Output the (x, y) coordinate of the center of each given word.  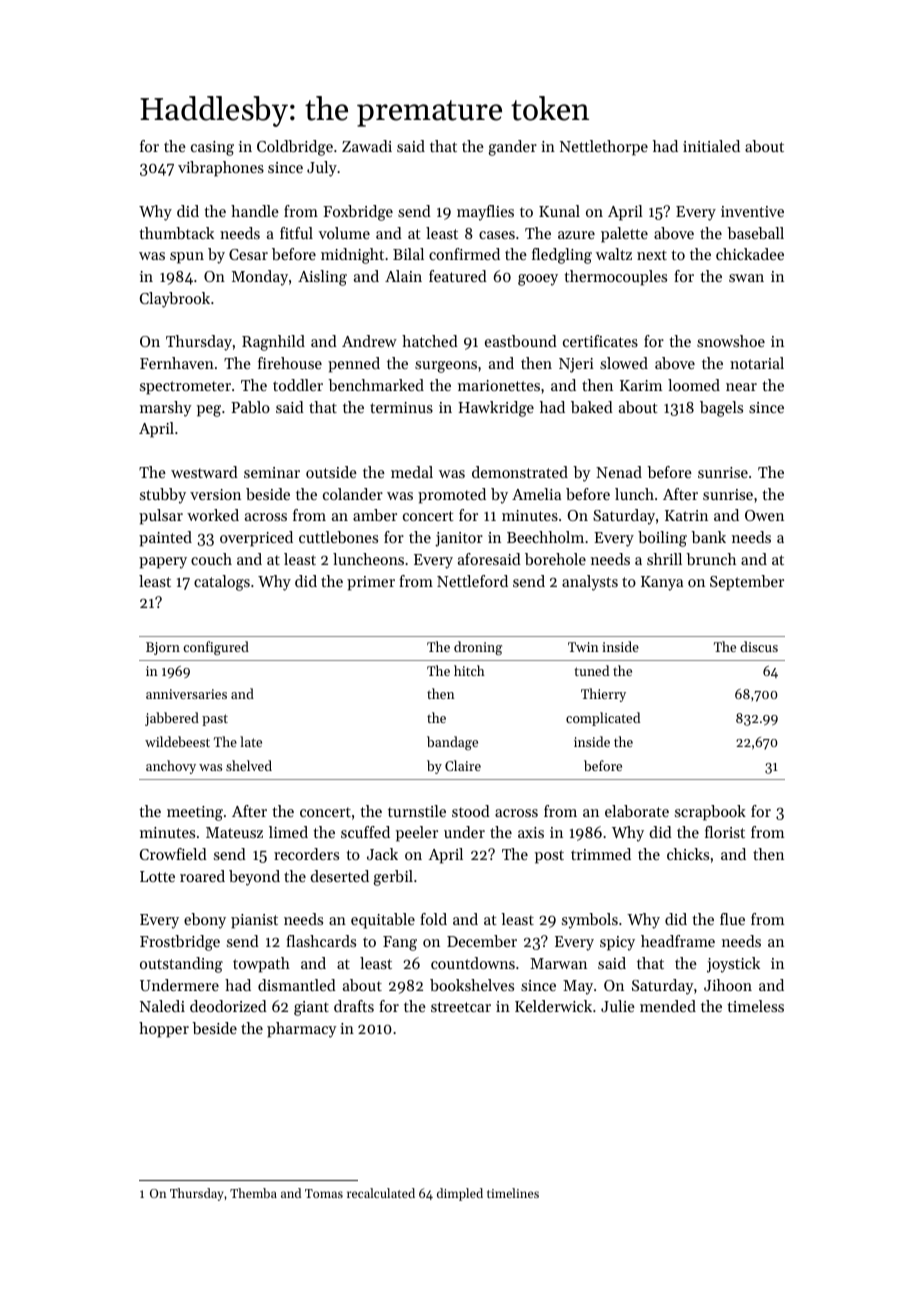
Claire (463, 765)
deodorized (228, 1006)
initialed (711, 146)
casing (212, 148)
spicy (617, 943)
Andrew (369, 341)
